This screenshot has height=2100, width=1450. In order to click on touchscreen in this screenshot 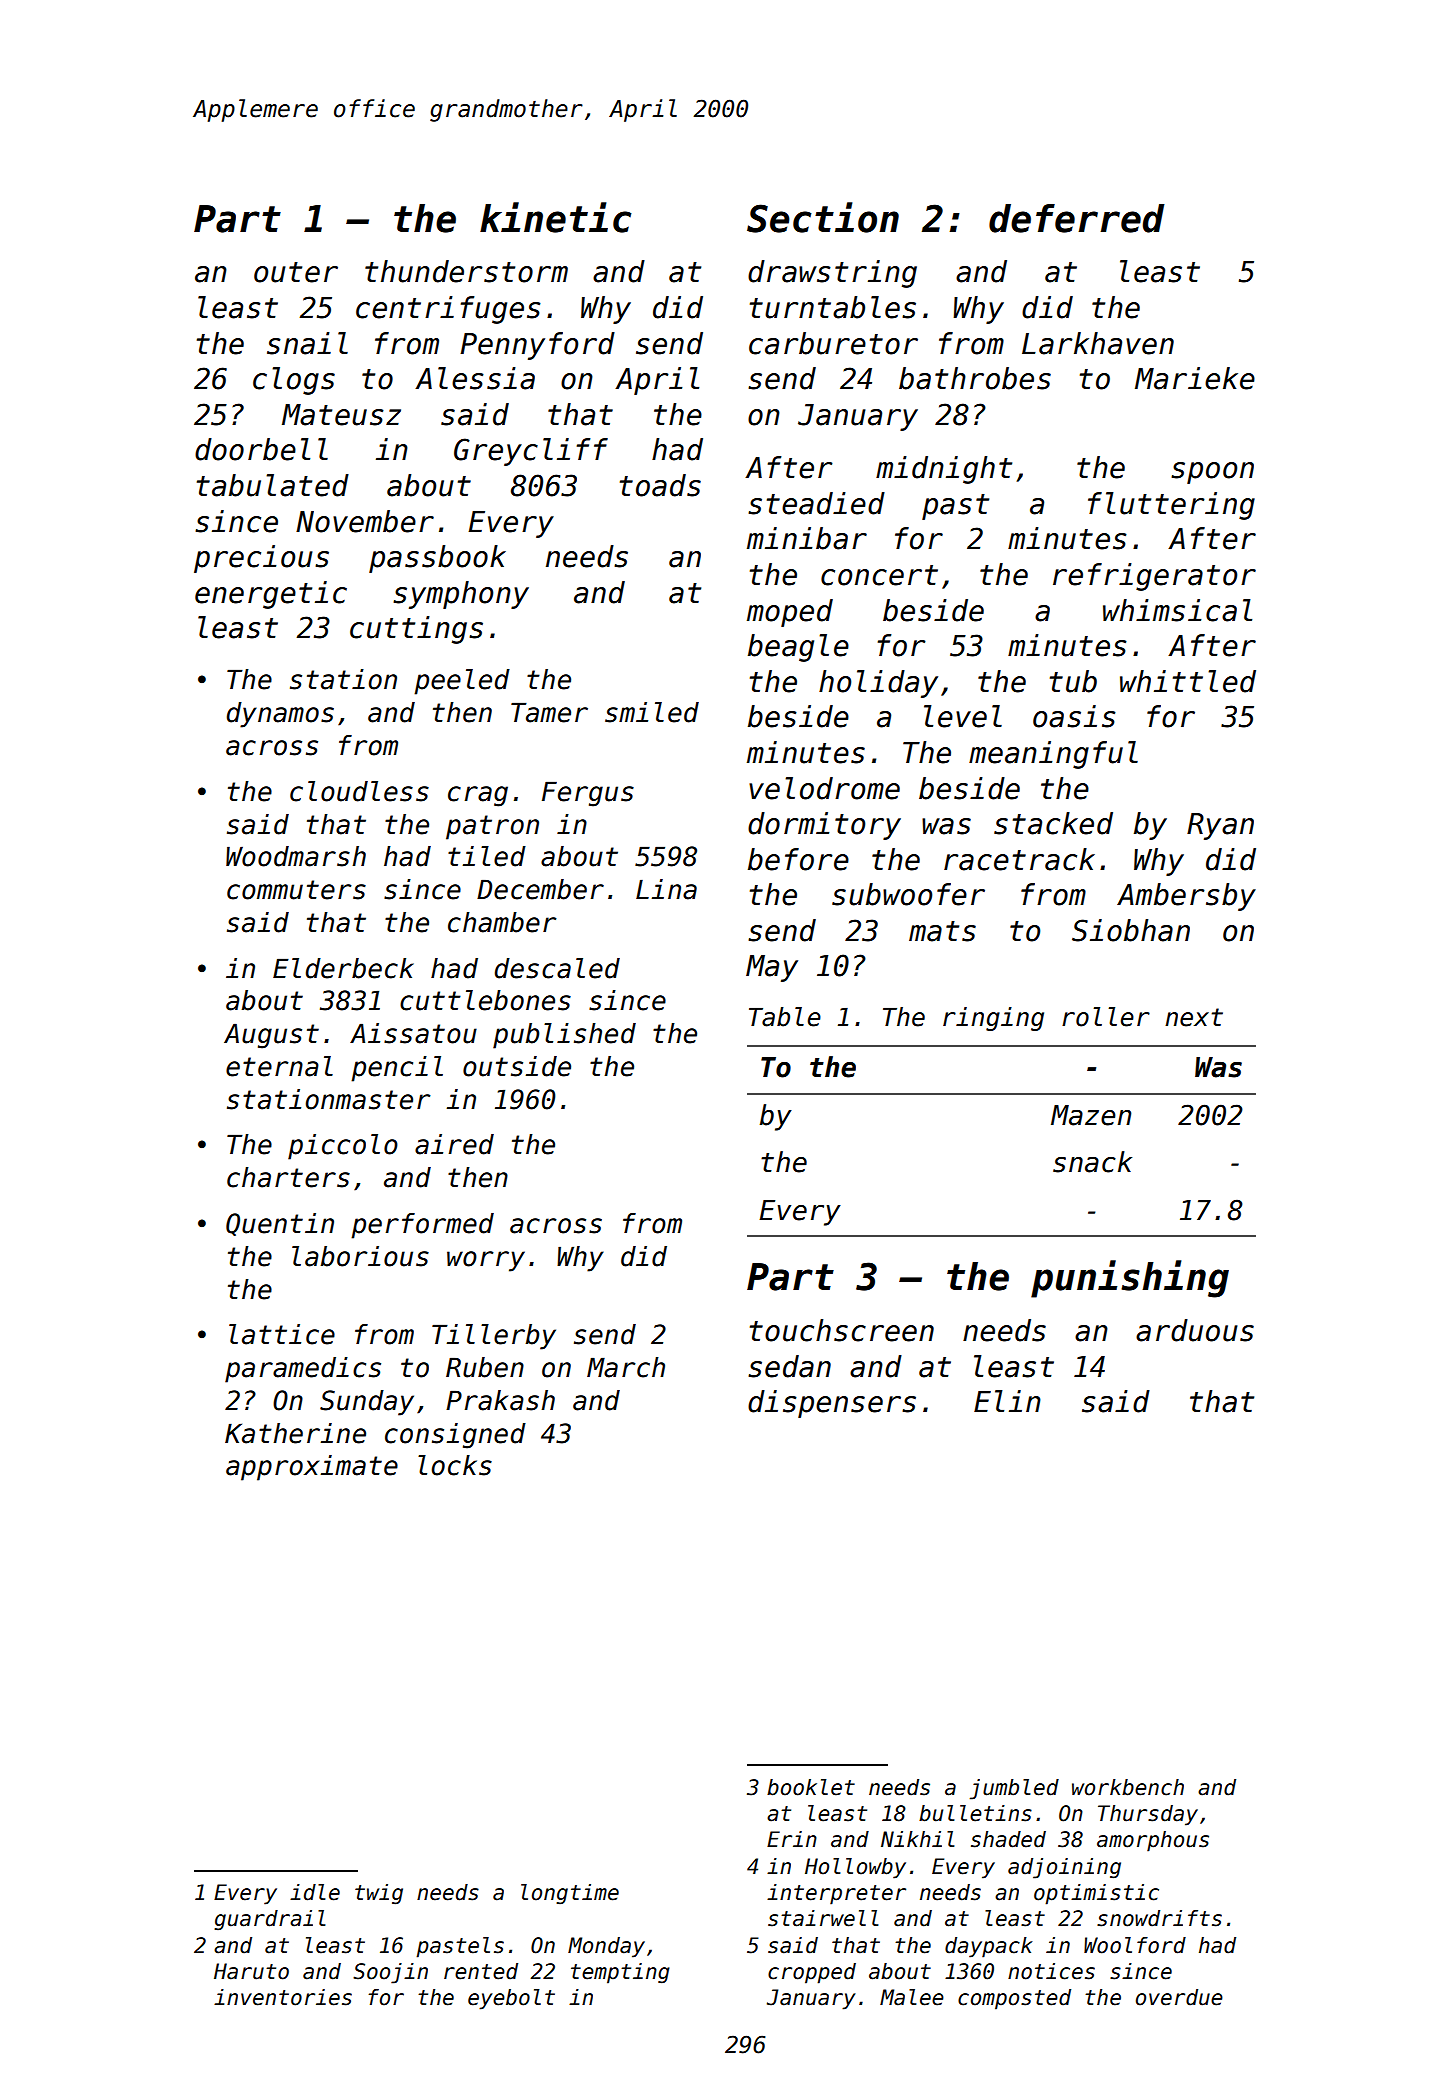, I will do `click(842, 1330)`.
